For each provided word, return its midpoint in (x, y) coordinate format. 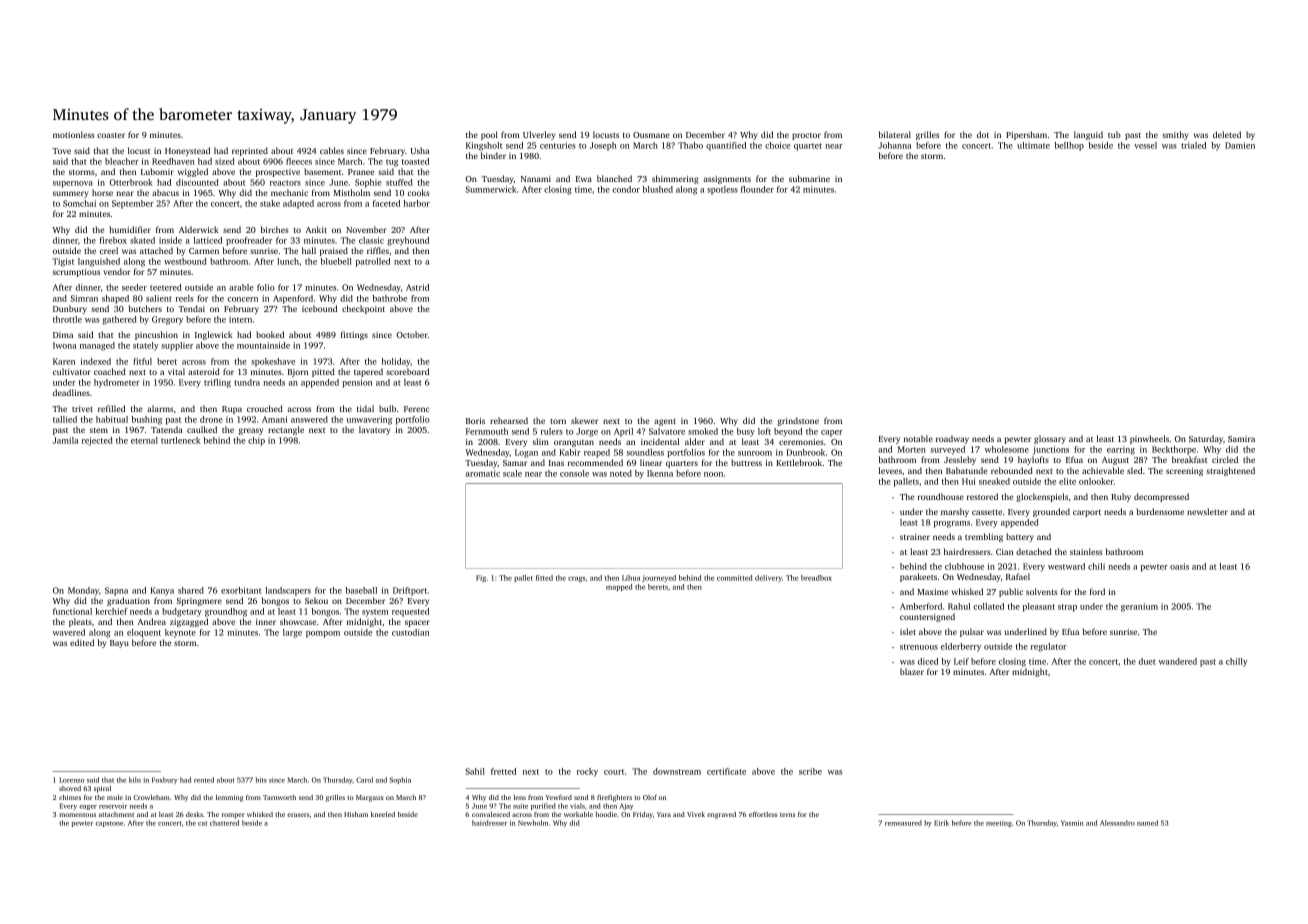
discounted (197, 182)
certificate (726, 771)
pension (357, 383)
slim (541, 441)
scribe (810, 771)
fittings (354, 335)
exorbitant (241, 590)
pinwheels (1149, 439)
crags (576, 579)
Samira (1241, 439)
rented (204, 780)
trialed (1193, 145)
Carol (364, 780)
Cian (1004, 552)
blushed (658, 189)
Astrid (417, 287)
